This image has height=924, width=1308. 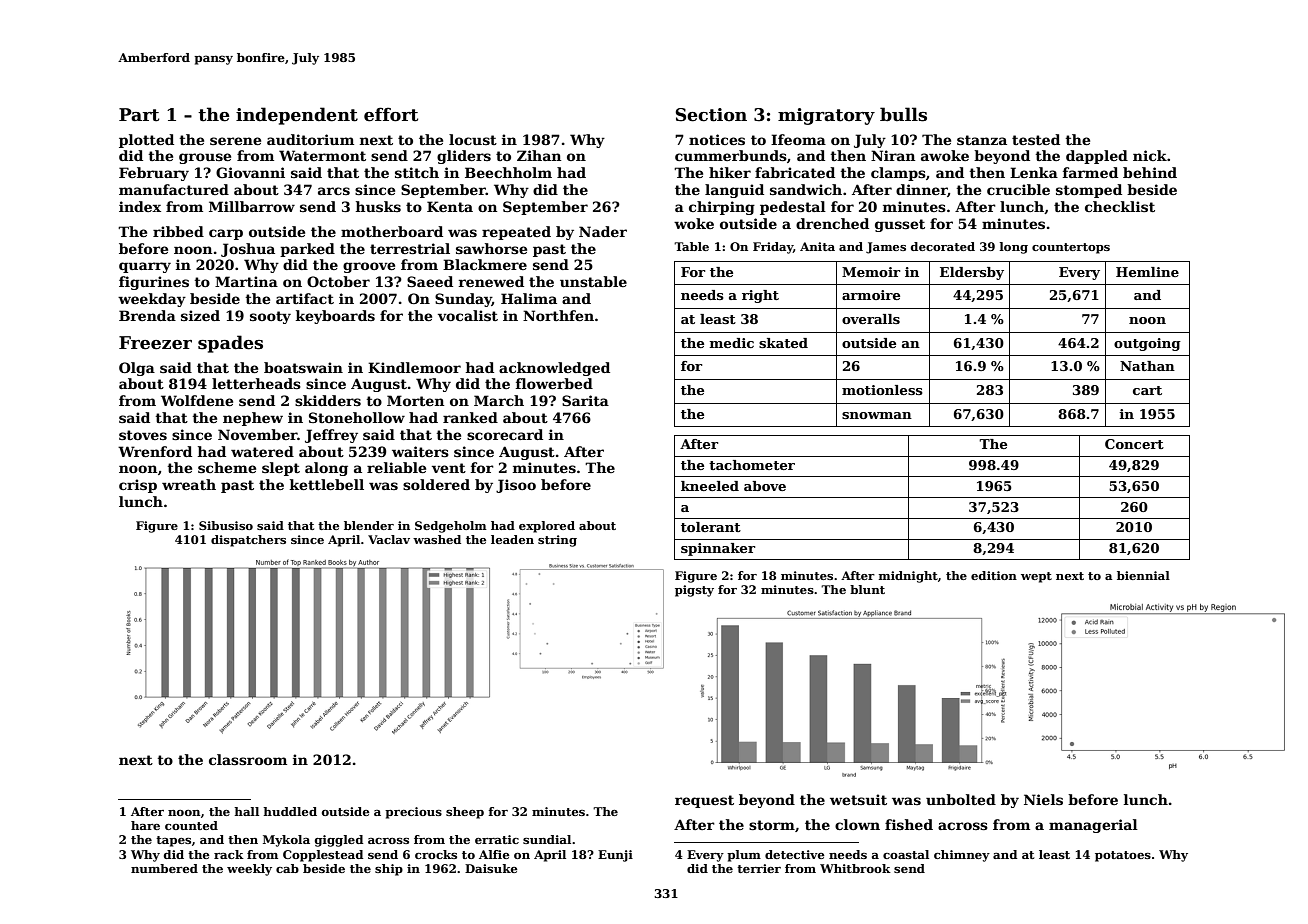 What do you see at coordinates (1071, 248) in the image?
I see `countertops` at bounding box center [1071, 248].
